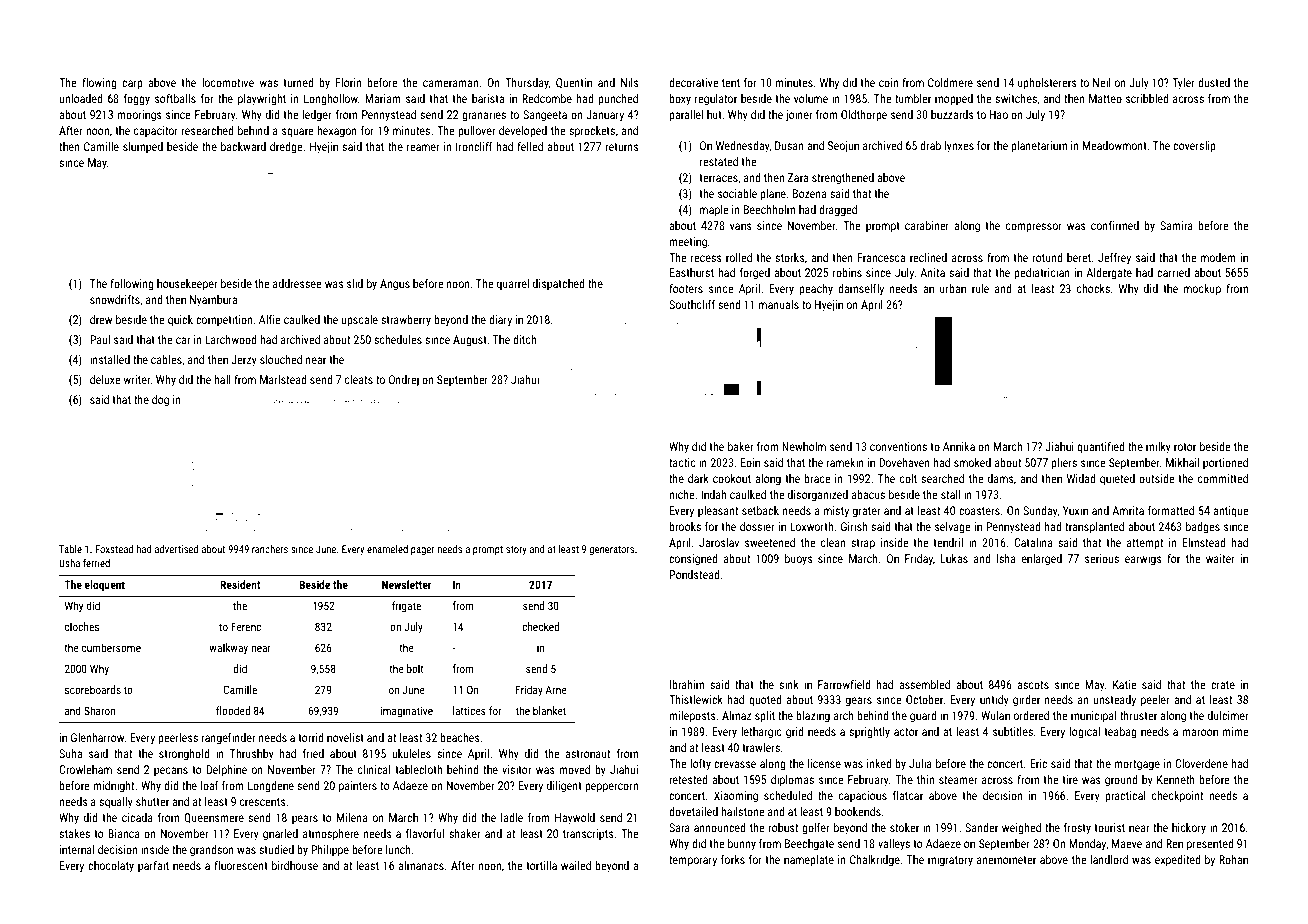  Describe the element at coordinates (1047, 84) in the screenshot. I see `upholsterers` at that location.
